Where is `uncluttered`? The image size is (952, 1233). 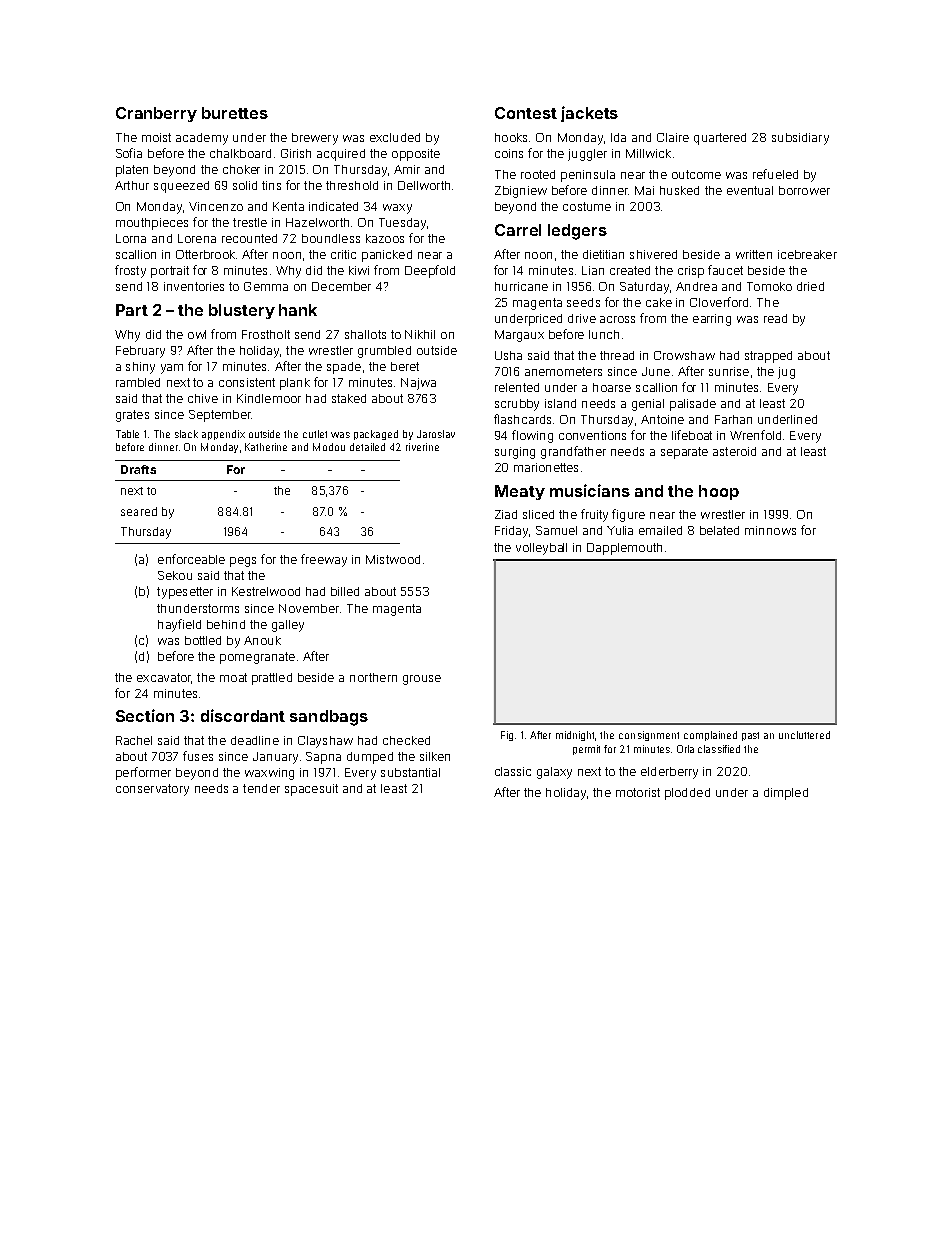
uncluttered is located at coordinates (804, 735).
